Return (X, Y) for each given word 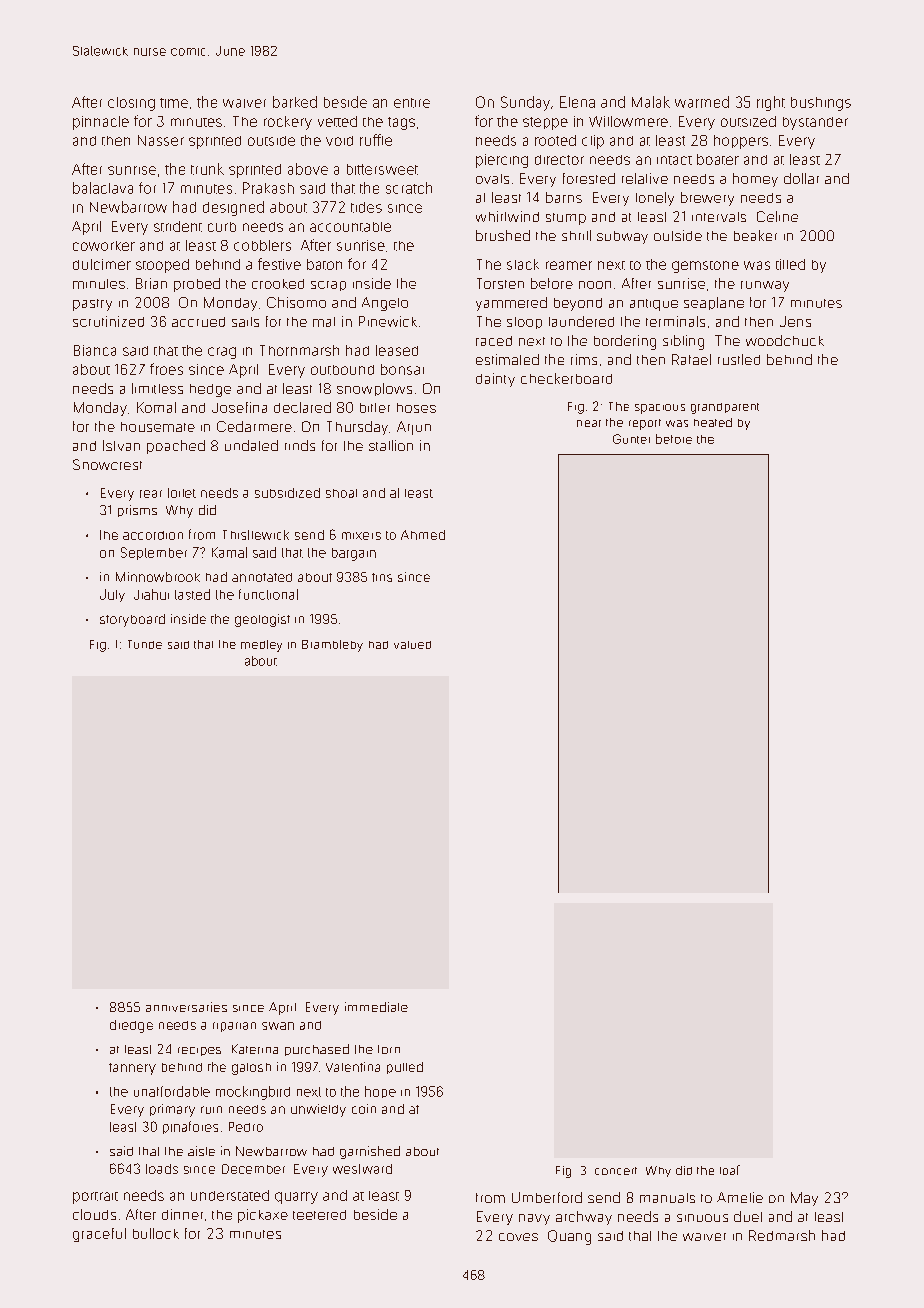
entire (412, 103)
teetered (319, 1215)
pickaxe (263, 1216)
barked (295, 102)
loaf (730, 1170)
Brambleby (332, 646)
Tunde (145, 644)
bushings (821, 104)
